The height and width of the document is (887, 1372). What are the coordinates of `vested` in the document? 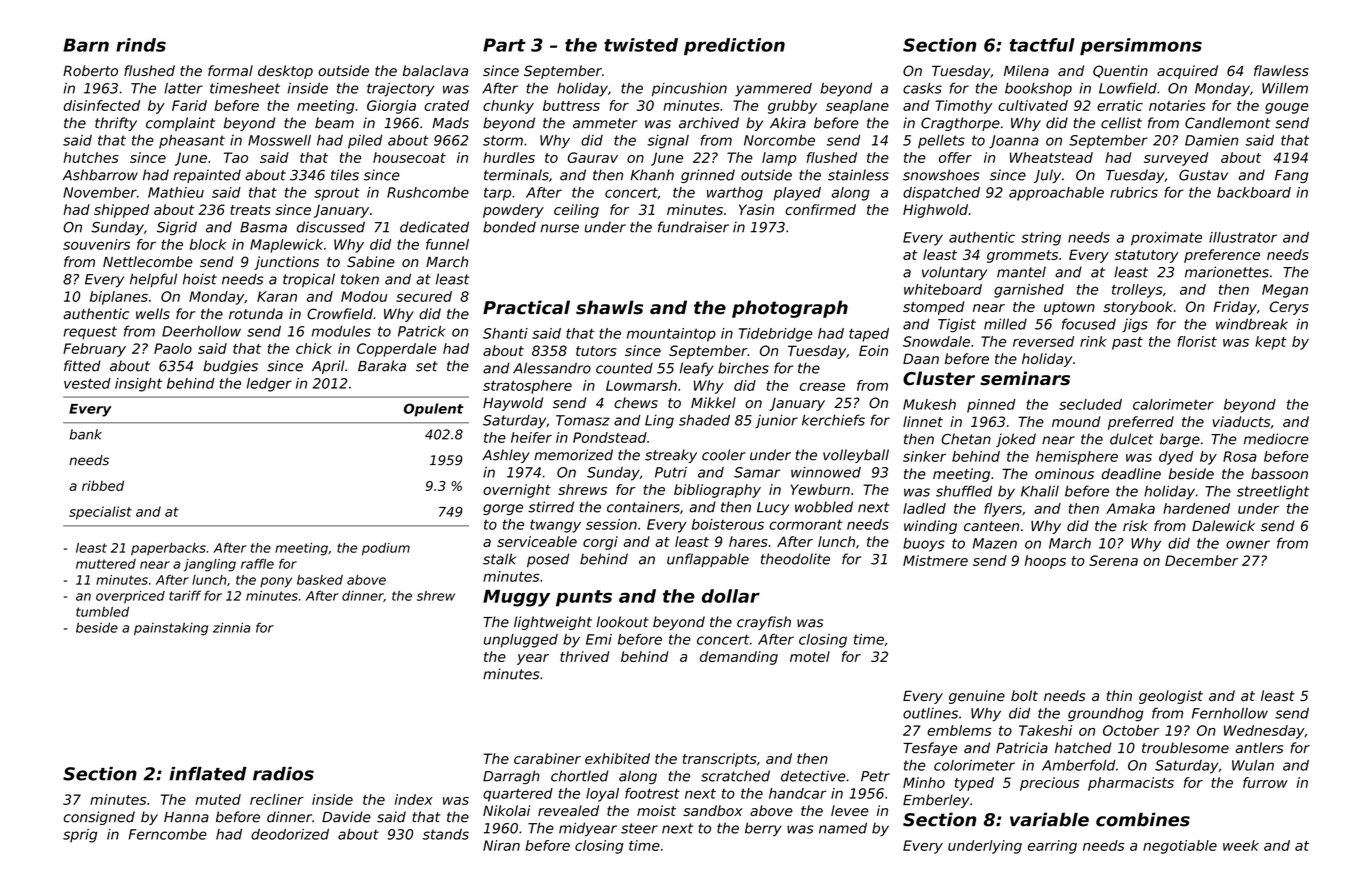 It's located at (87, 383).
